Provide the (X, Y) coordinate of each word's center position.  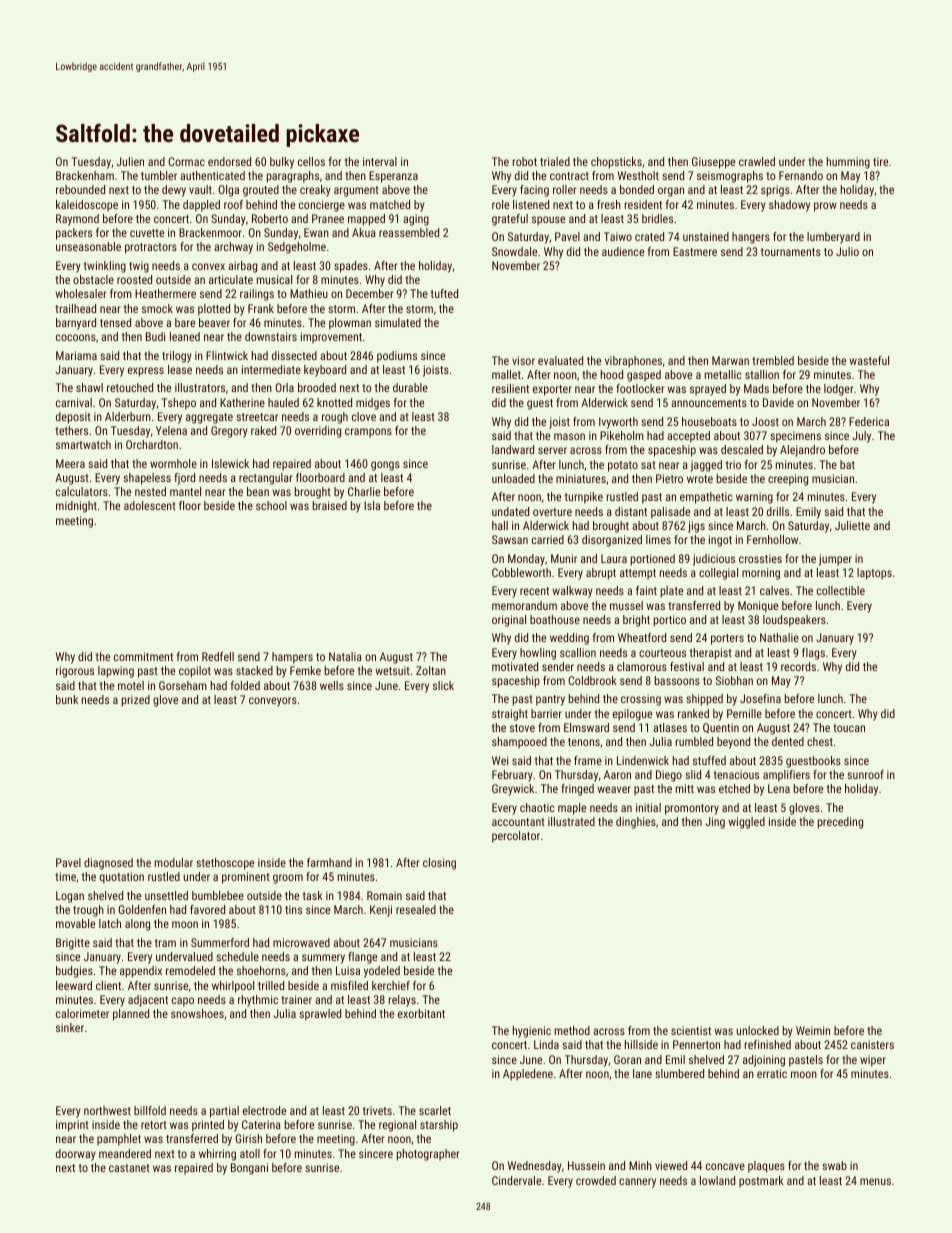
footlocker (640, 388)
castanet (129, 1168)
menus (875, 1181)
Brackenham (85, 175)
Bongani (249, 1169)
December (369, 293)
